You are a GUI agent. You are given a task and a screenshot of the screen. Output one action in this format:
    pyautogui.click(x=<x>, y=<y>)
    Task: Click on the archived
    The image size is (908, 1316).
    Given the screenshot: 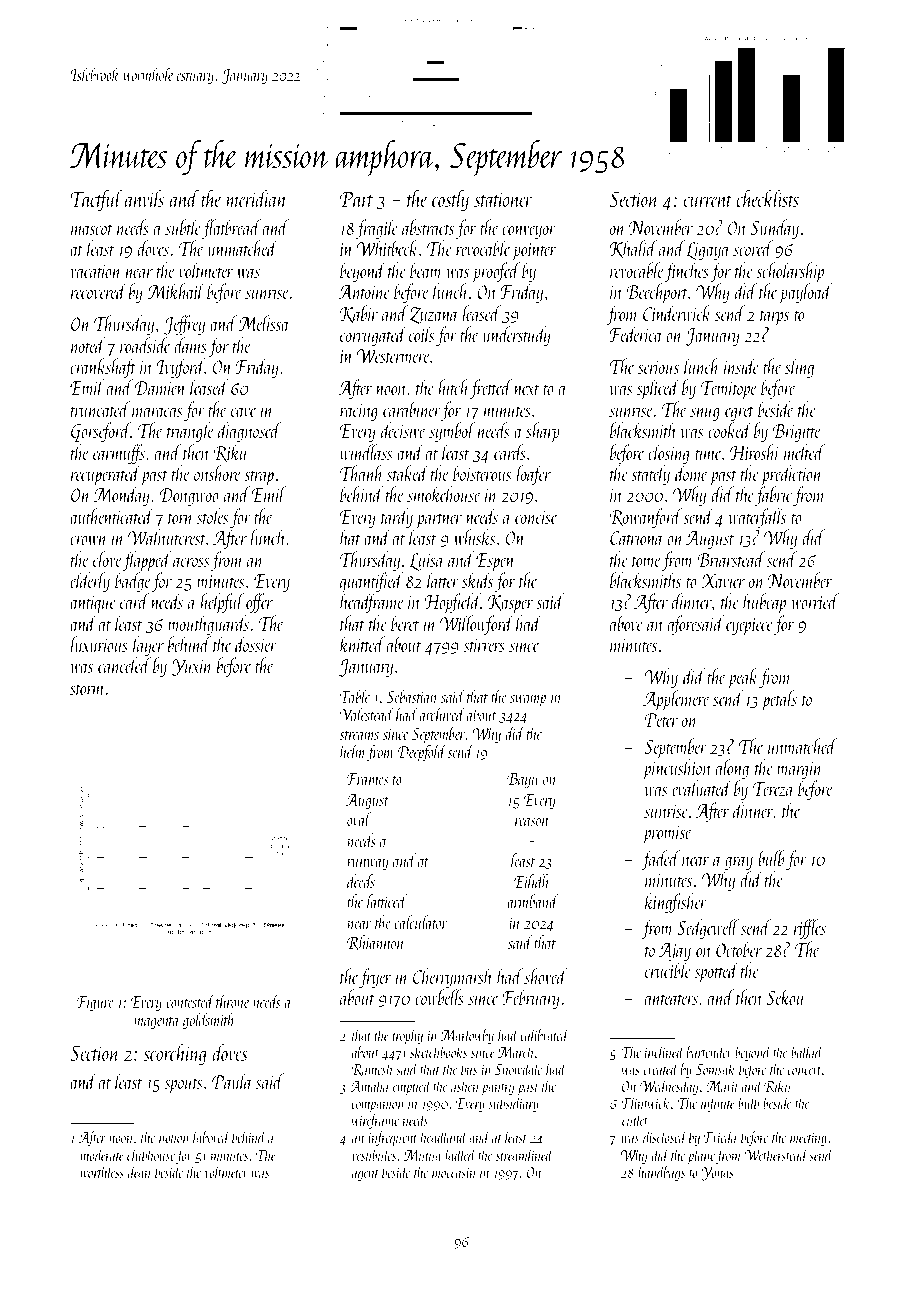 What is the action you would take?
    pyautogui.click(x=442, y=714)
